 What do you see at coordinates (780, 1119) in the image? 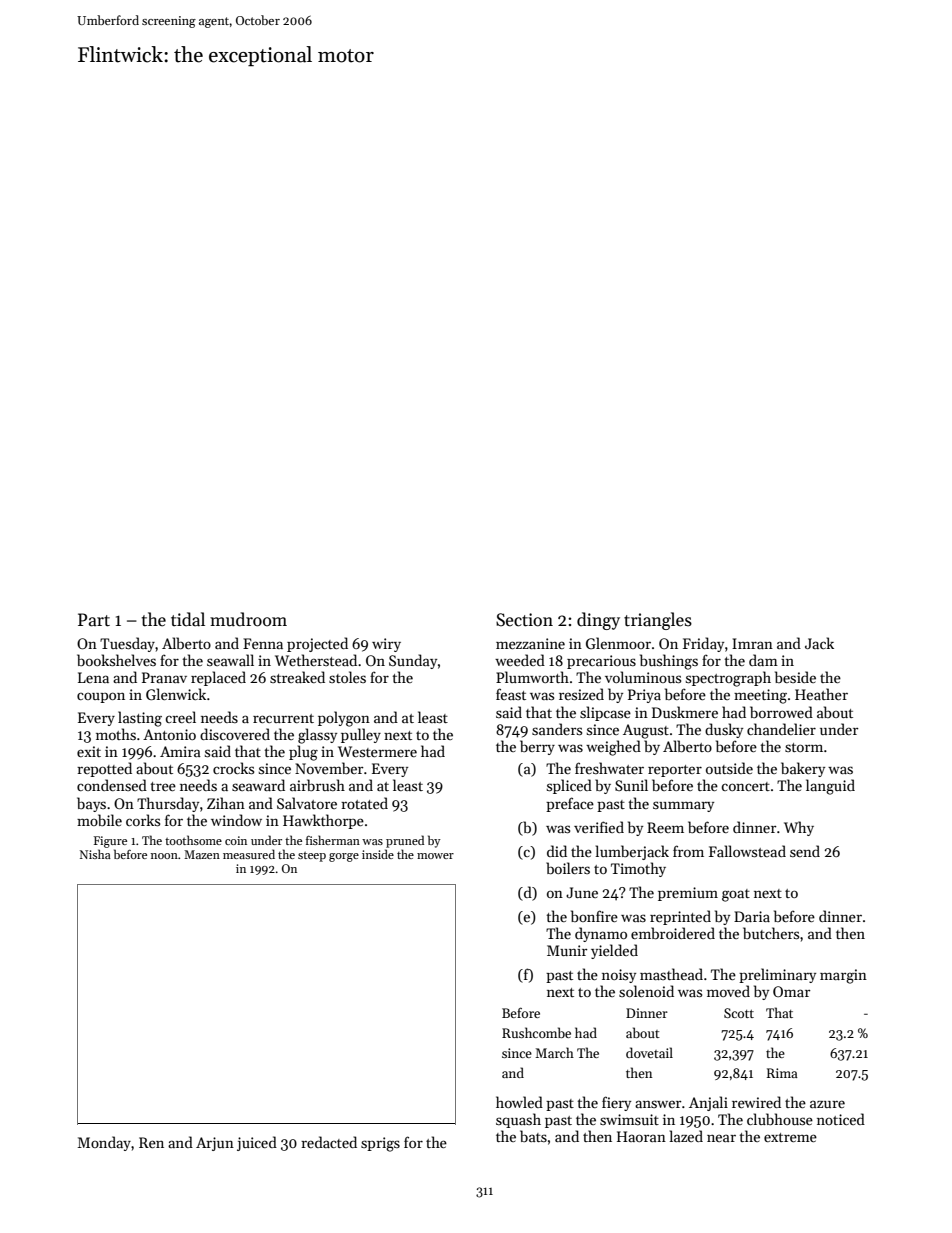
I see `clubhouse` at bounding box center [780, 1119].
